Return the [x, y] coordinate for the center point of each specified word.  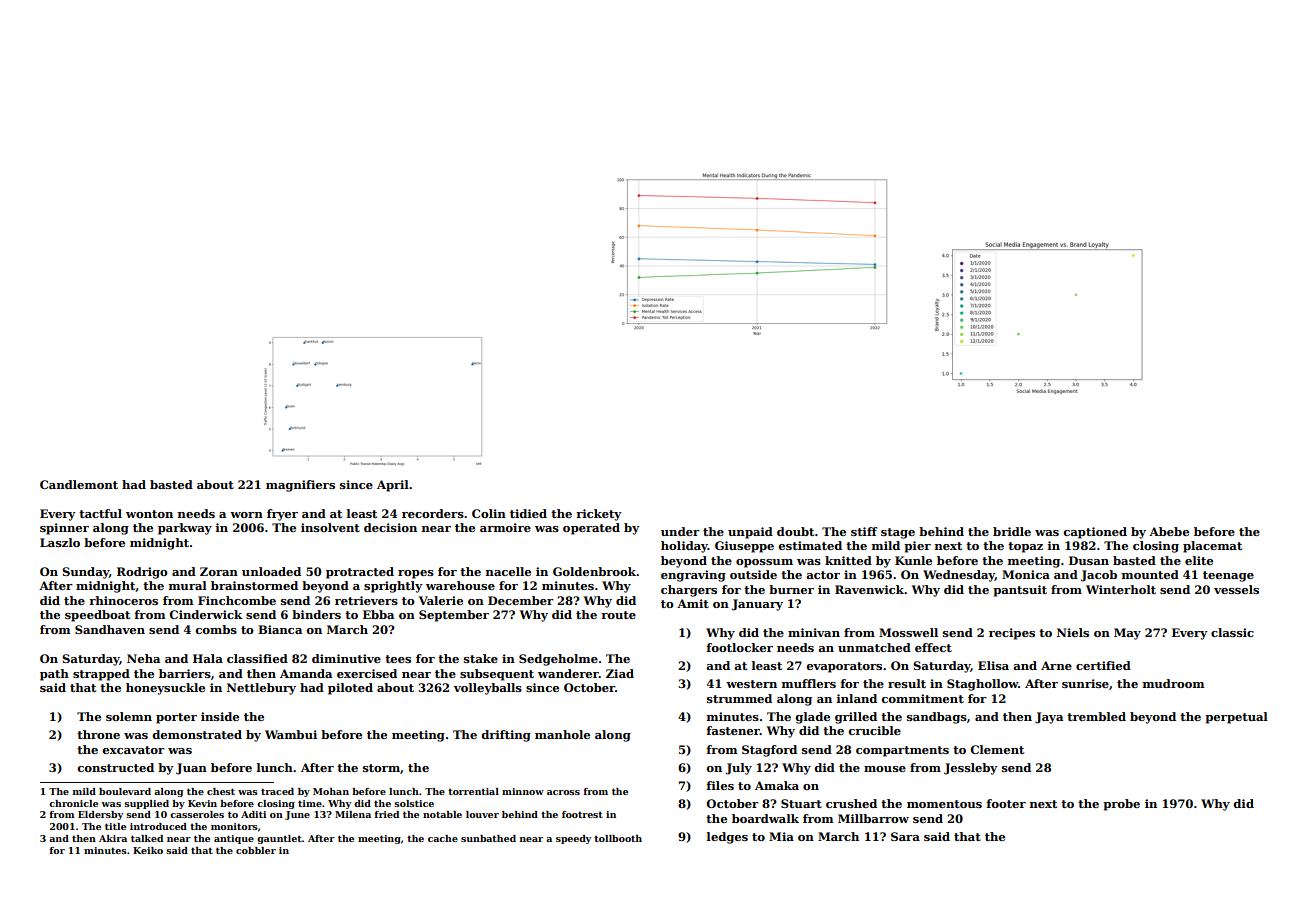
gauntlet [279, 839]
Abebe [1169, 531]
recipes [1012, 634]
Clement [997, 749]
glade [813, 718]
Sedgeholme [558, 660]
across [563, 792]
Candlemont [79, 484]
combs [216, 629]
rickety [599, 515]
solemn [129, 716]
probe [1121, 805]
